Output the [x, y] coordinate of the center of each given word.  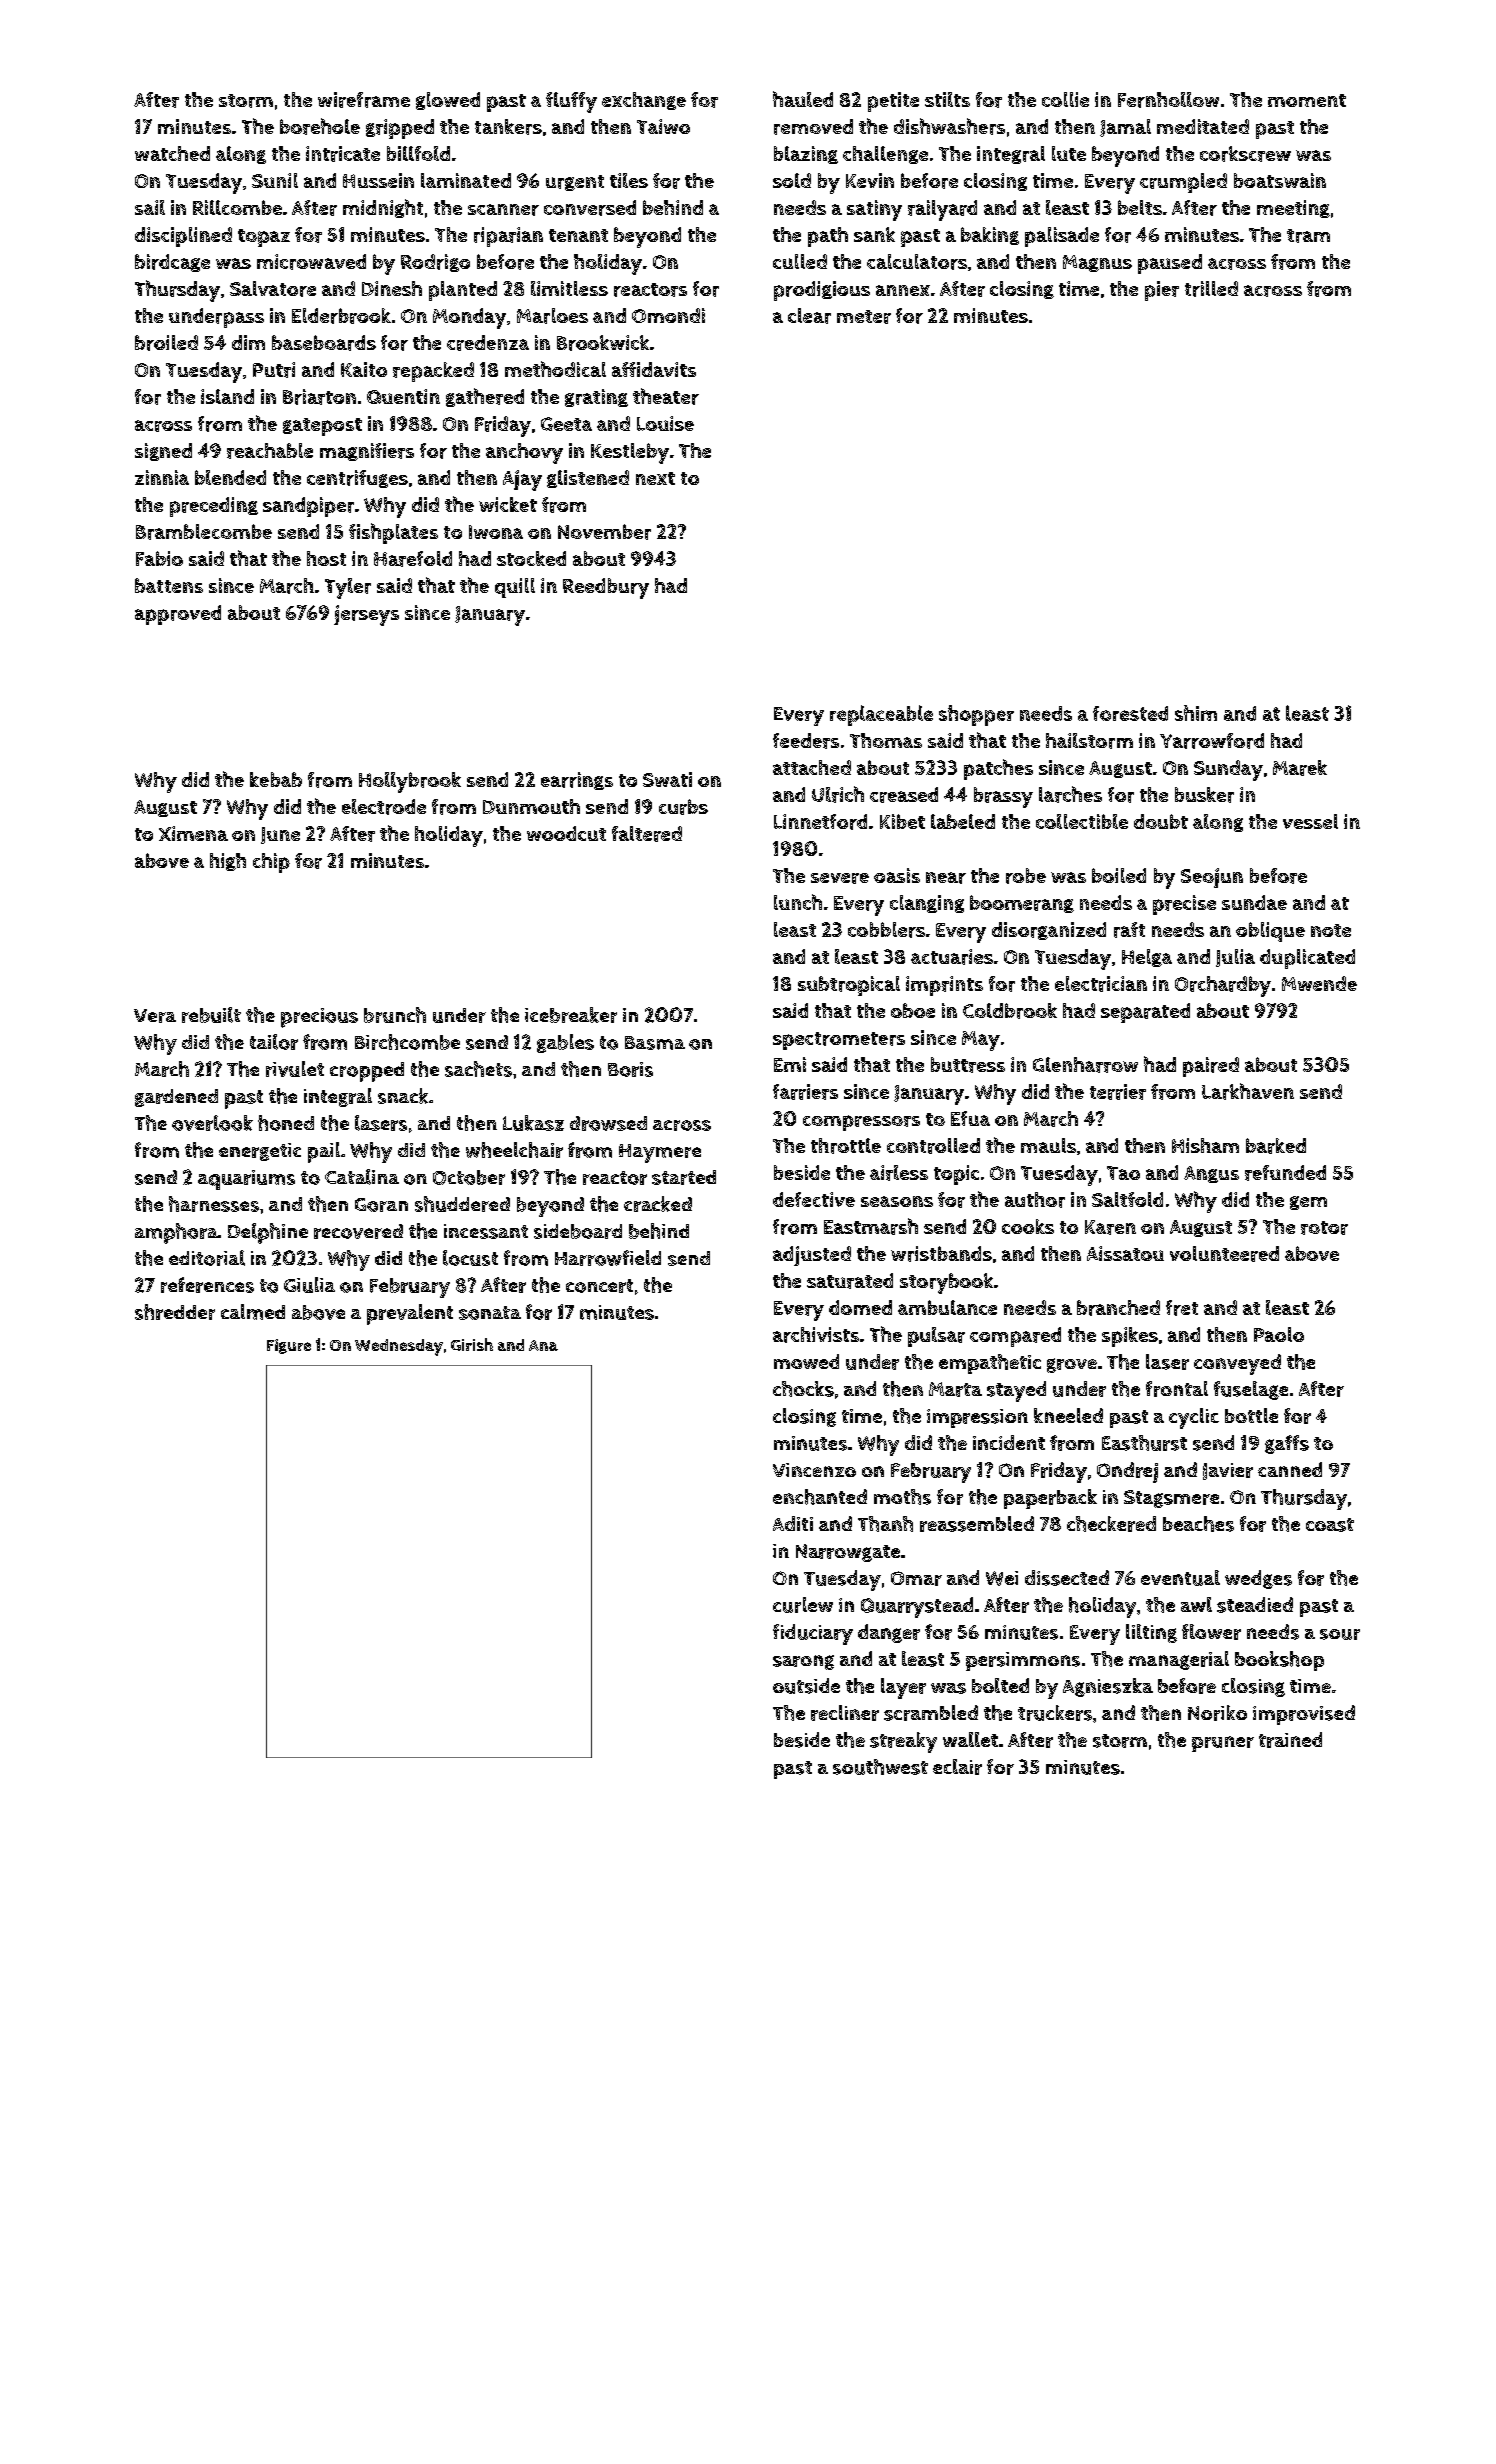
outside [806, 1686]
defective [814, 1199]
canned [1290, 1469]
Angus [1211, 1174]
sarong [803, 1662]
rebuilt [211, 1015]
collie [1065, 99]
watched [172, 153]
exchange [644, 101]
